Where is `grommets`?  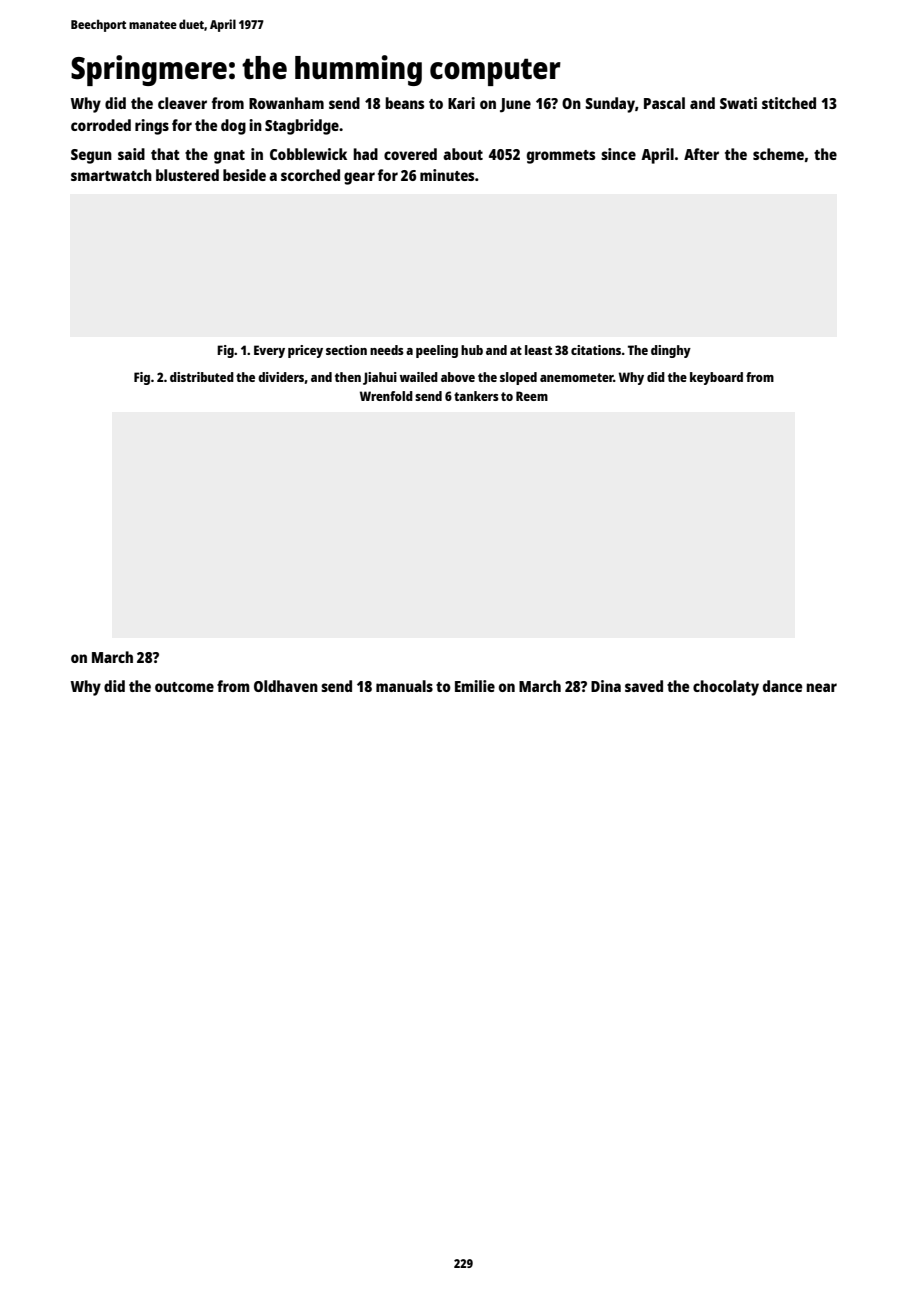 grommets is located at coordinates (561, 157).
